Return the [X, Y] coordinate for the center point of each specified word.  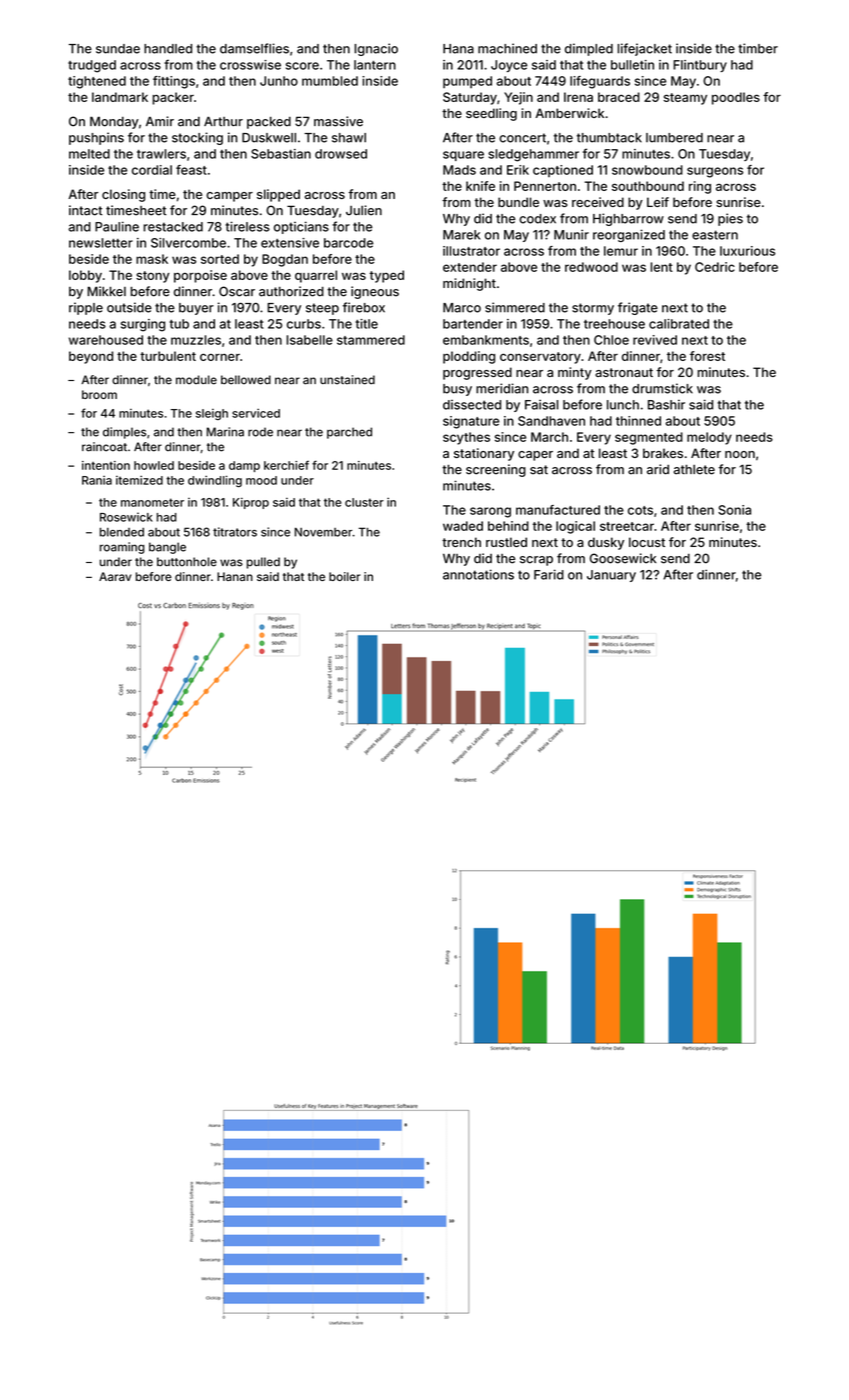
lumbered [674, 138]
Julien [364, 210]
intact [86, 210]
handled [168, 49]
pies [730, 219]
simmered [515, 307]
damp [244, 466]
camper [229, 197]
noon [740, 454]
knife [480, 186]
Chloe [611, 340]
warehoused [106, 340]
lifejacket [645, 49]
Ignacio [376, 49]
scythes [466, 438]
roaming [122, 548]
